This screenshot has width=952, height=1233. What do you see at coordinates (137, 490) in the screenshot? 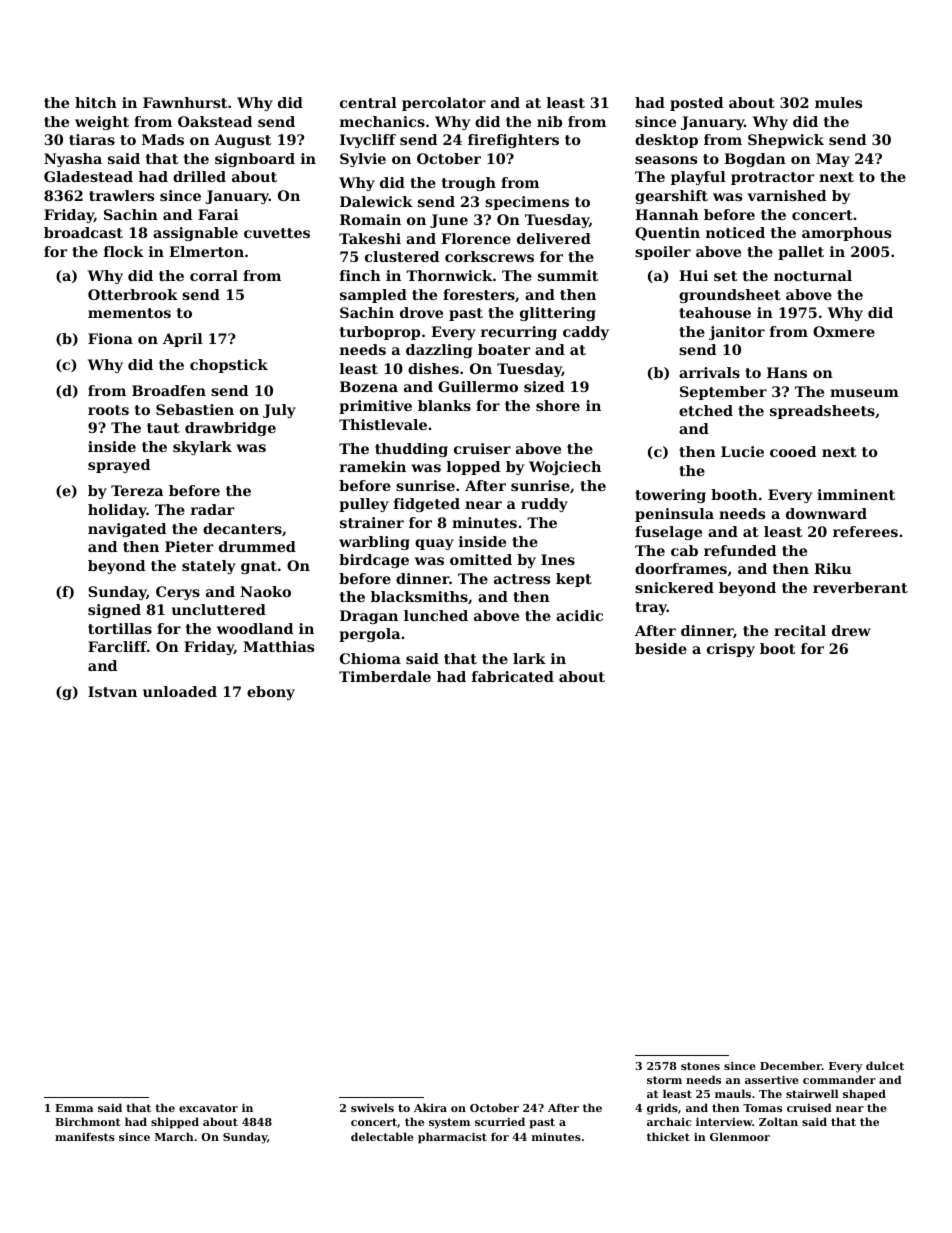
I see `Tereza` at bounding box center [137, 490].
